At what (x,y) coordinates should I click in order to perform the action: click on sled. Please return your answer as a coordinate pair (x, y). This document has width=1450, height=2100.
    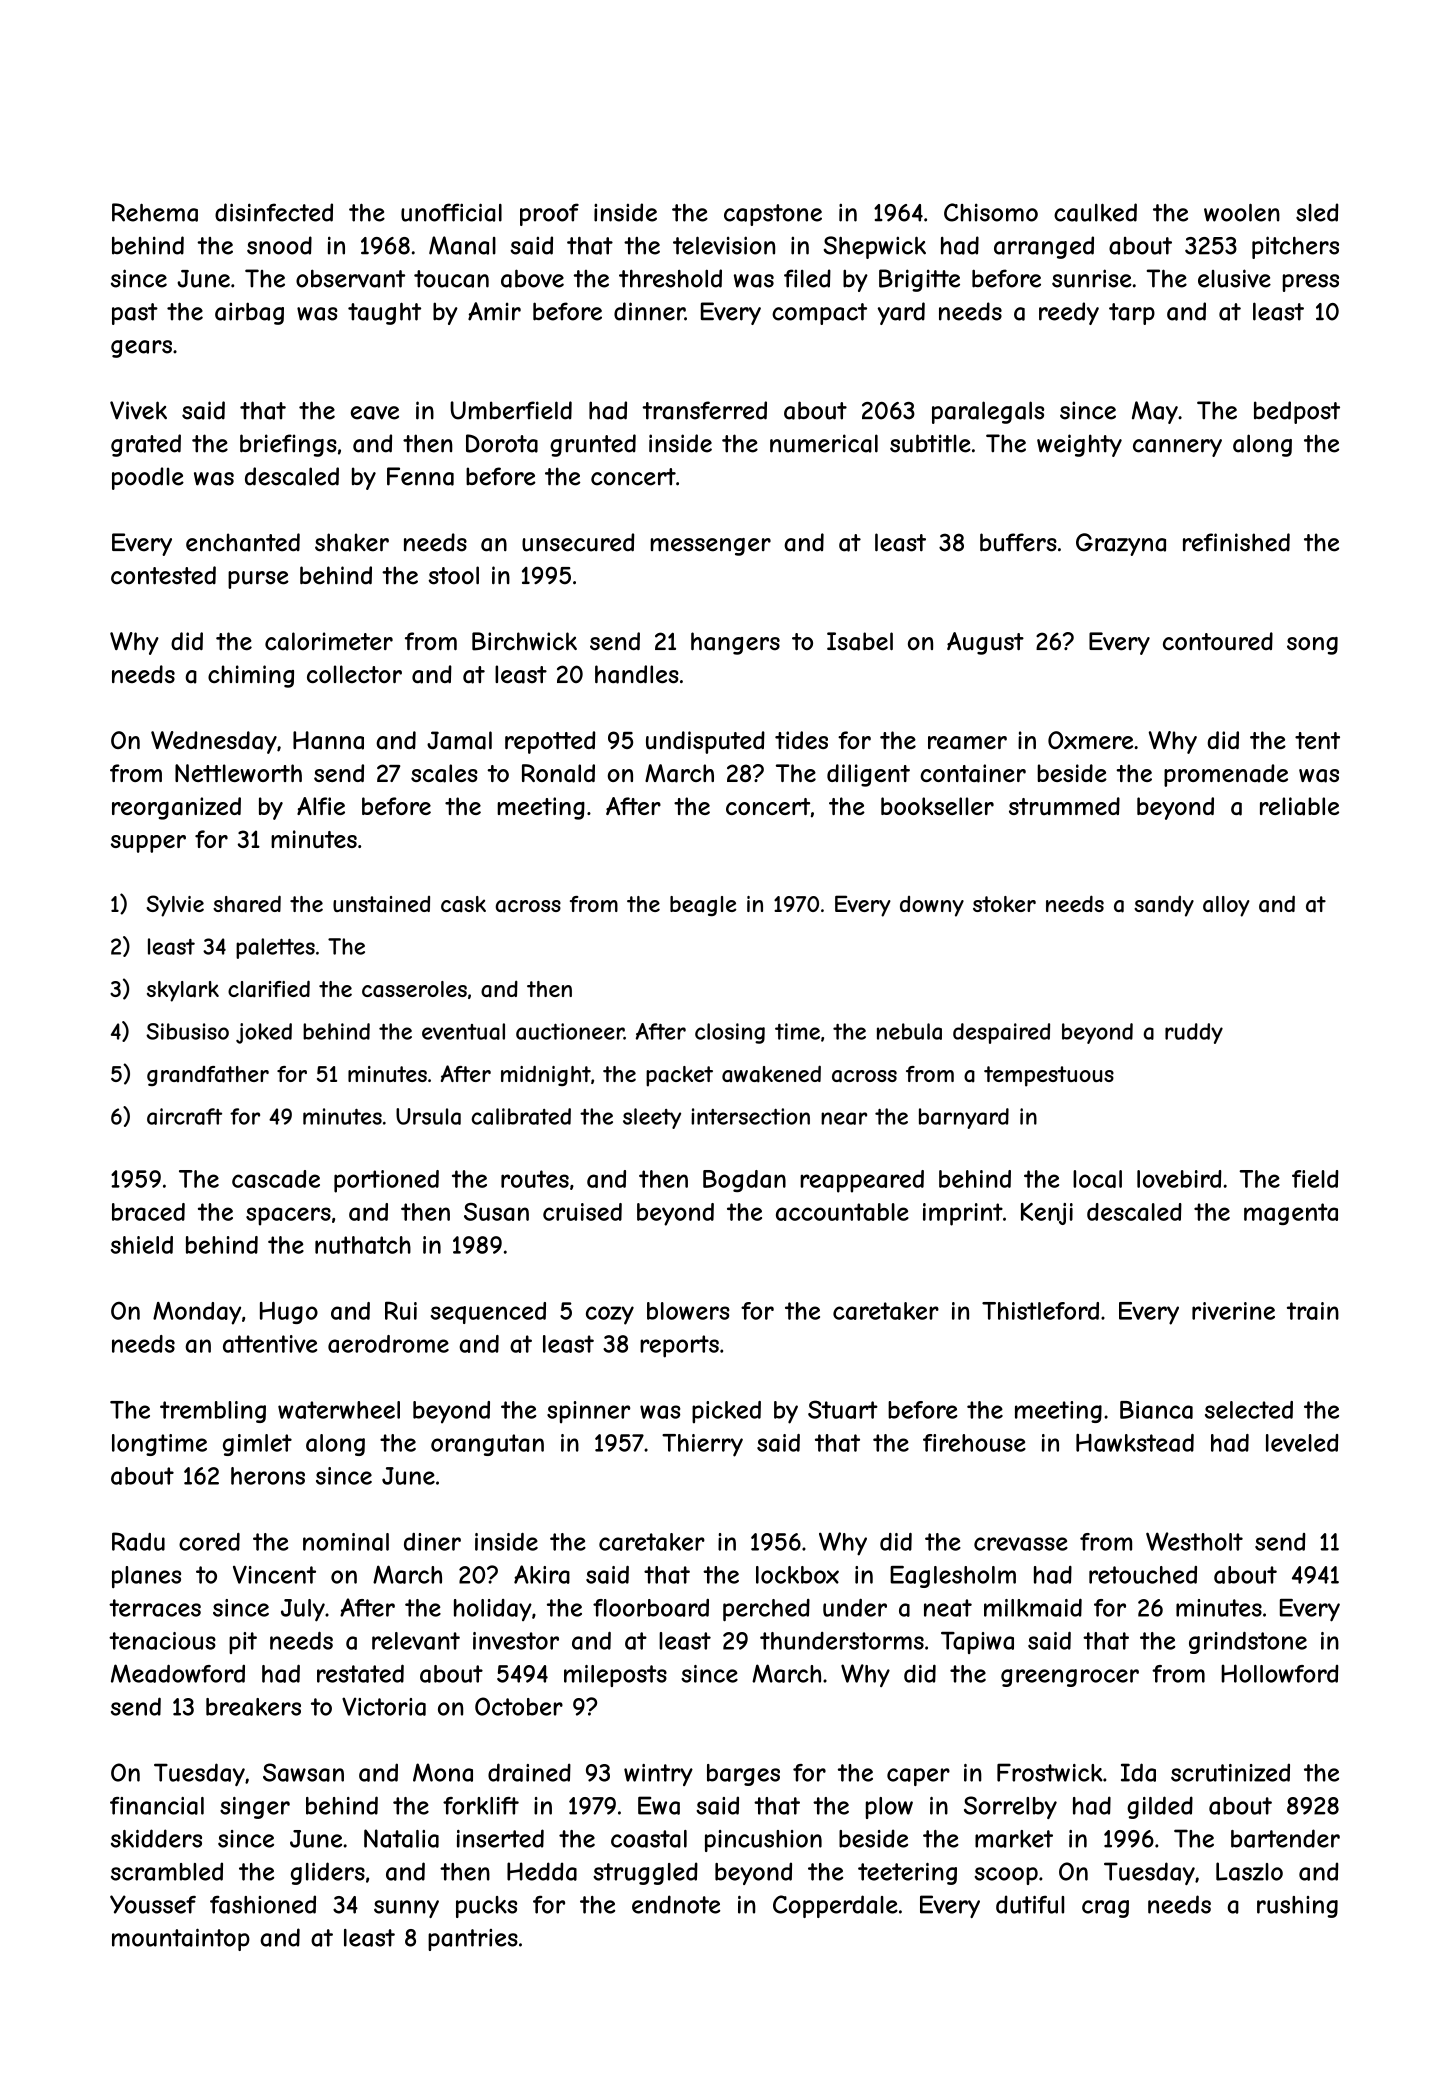
    Looking at the image, I should click on (1317, 212).
